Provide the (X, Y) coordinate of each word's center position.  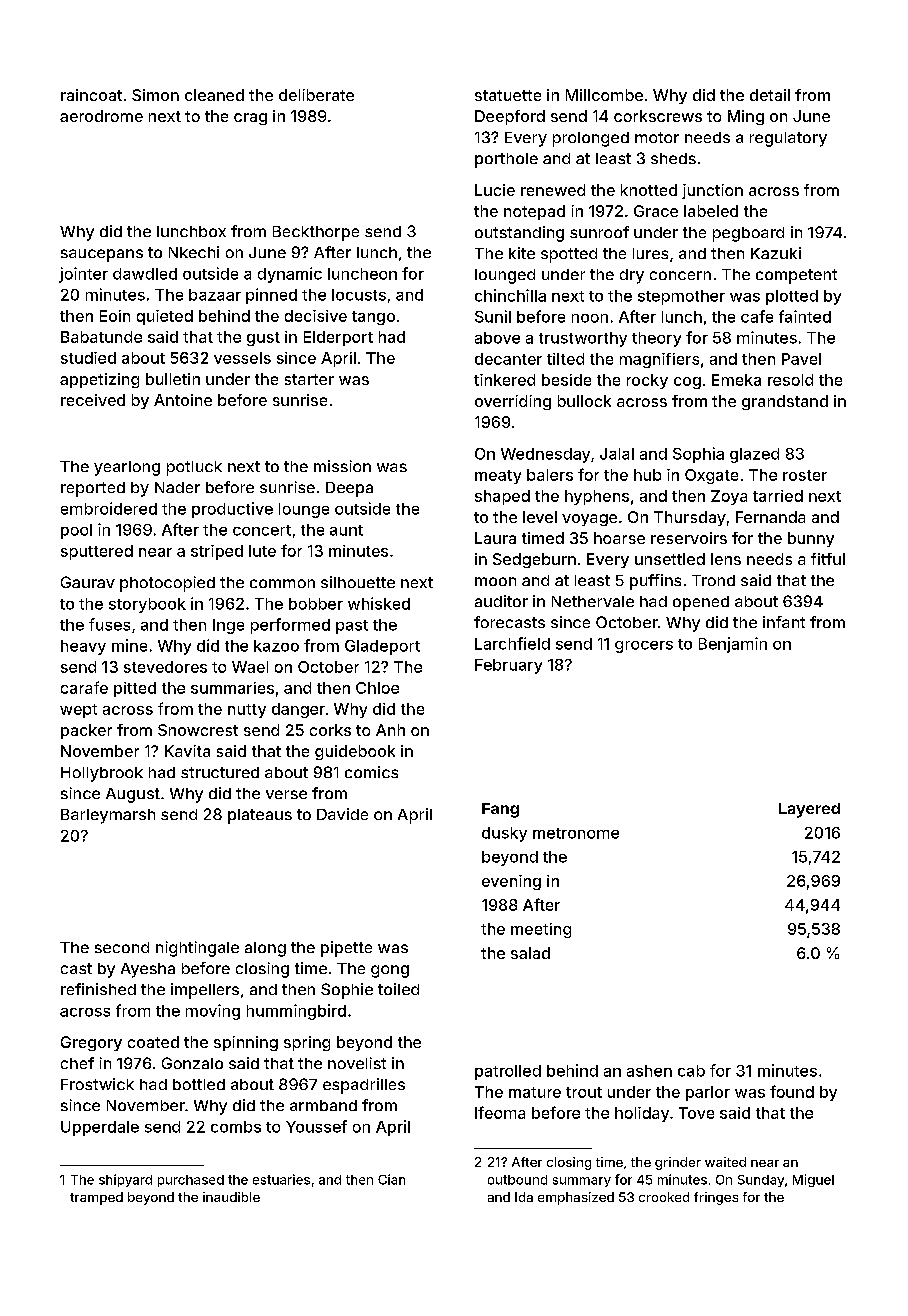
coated (153, 1042)
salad (530, 953)
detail (770, 95)
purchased (191, 1181)
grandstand (785, 402)
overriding (513, 402)
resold (790, 380)
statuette (508, 95)
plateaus (260, 816)
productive (232, 510)
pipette (346, 949)
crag (250, 119)
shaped (502, 497)
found (792, 1091)
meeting (541, 930)
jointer (83, 275)
